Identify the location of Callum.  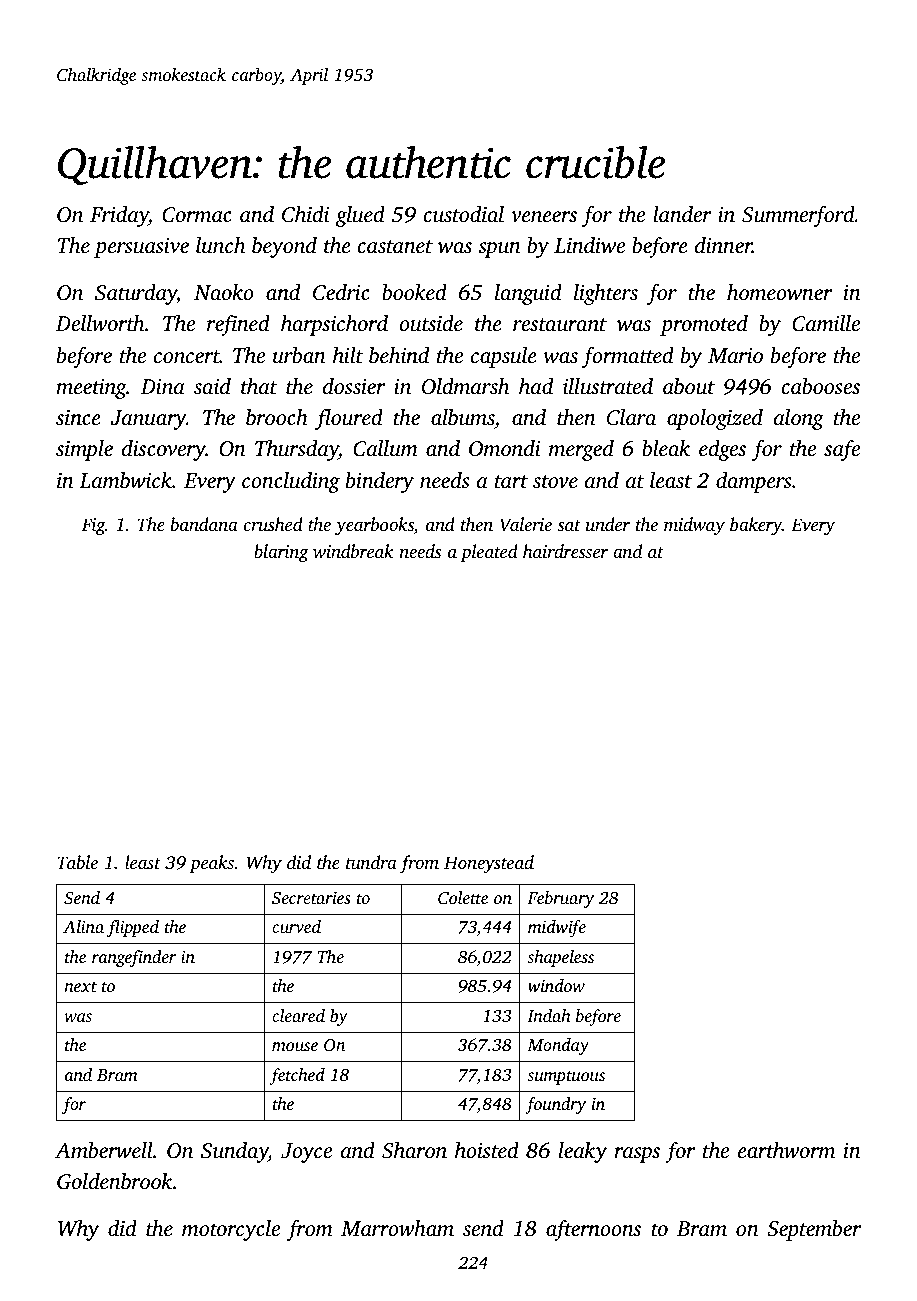
(385, 448).
